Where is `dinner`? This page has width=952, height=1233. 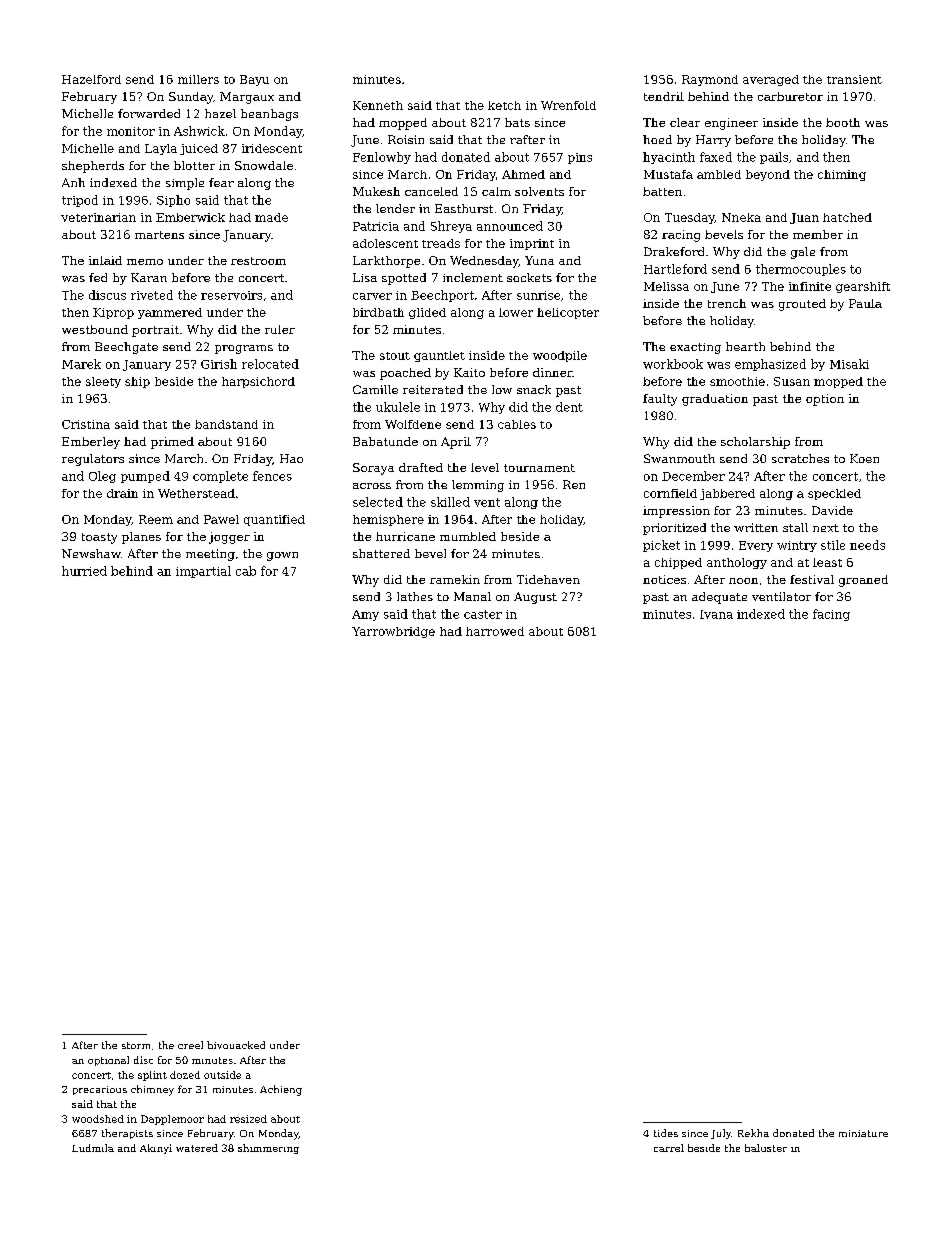 dinner is located at coordinates (553, 372).
